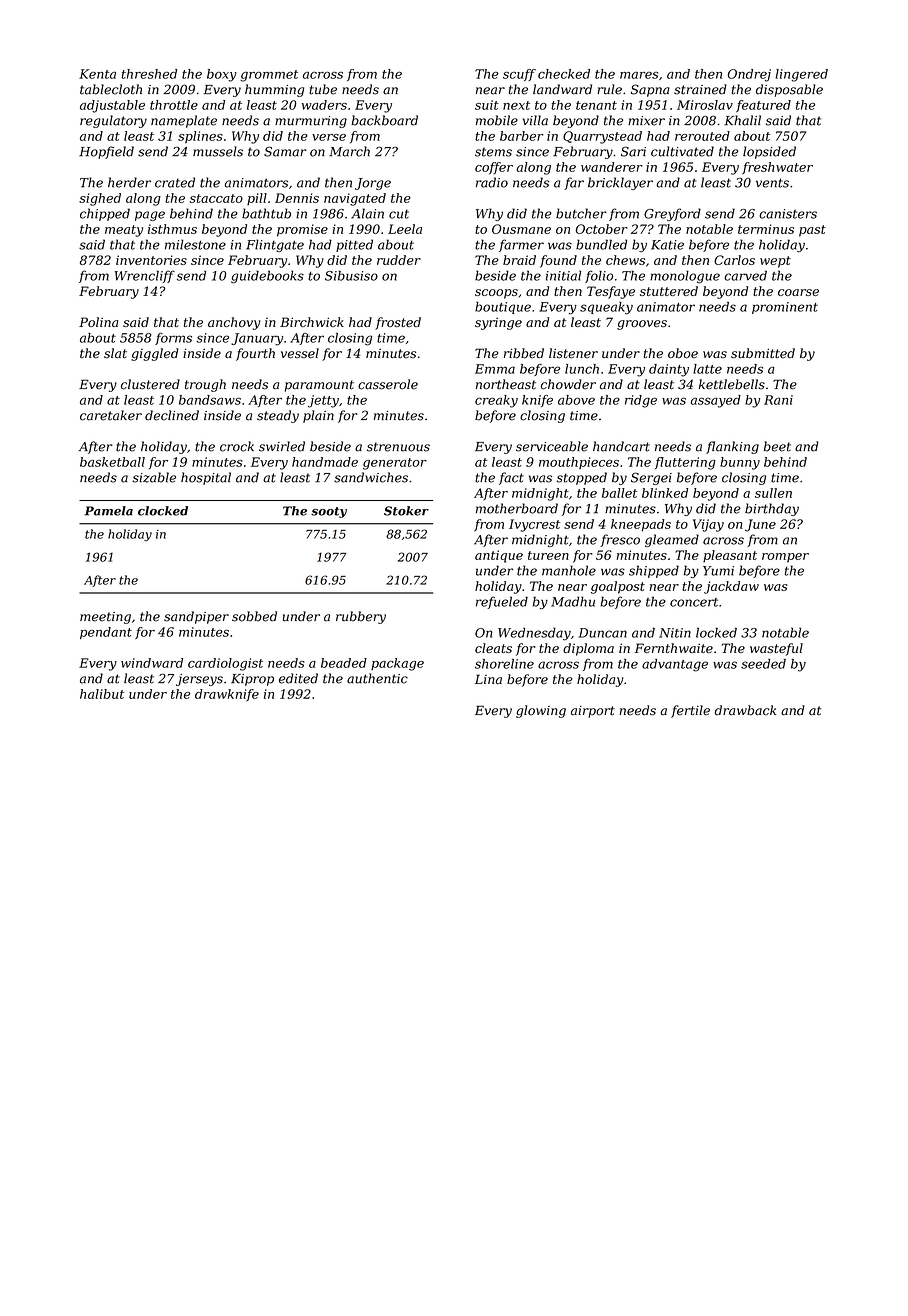 Image resolution: width=908 pixels, height=1316 pixels. Describe the element at coordinates (674, 648) in the screenshot. I see `Fernthwaite` at that location.
